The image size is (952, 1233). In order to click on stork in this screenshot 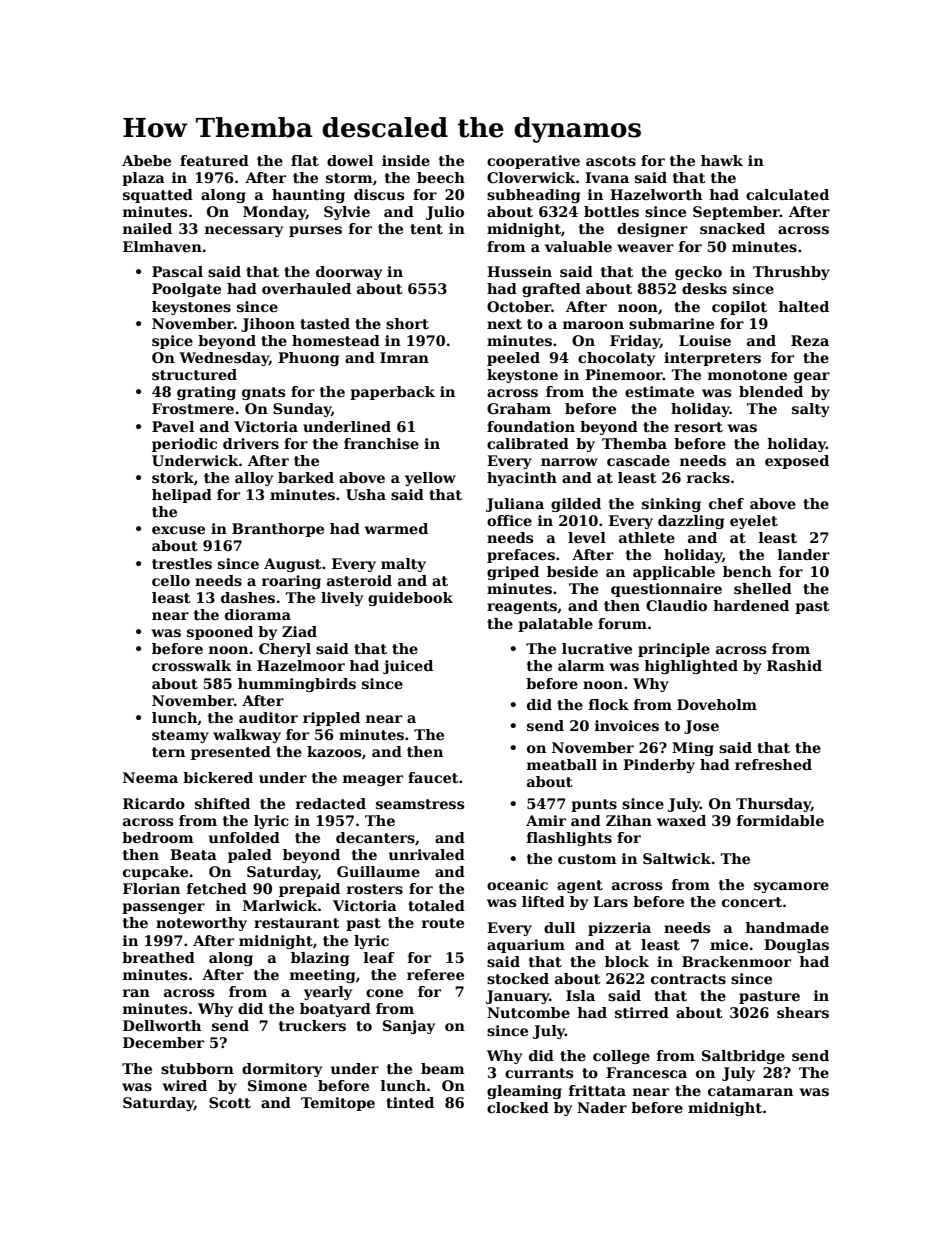, I will do `click(173, 477)`.
